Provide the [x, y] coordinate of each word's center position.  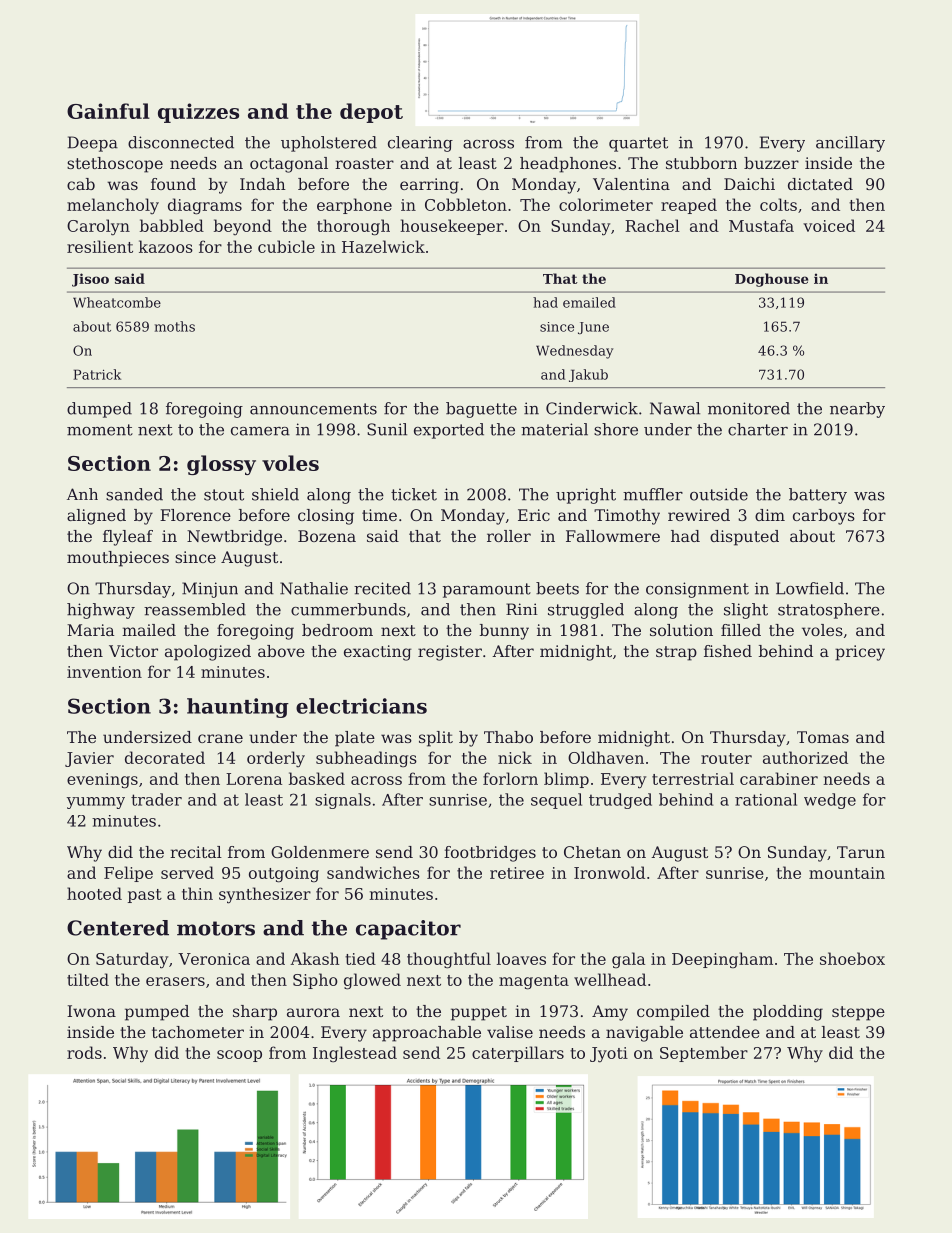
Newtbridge [234, 538]
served [187, 872]
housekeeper [452, 227]
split [436, 739]
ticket [414, 494]
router [726, 758]
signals [343, 801]
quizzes [198, 113]
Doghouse [771, 280]
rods [84, 1052]
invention [104, 672]
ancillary [850, 144]
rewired [699, 515]
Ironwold [609, 872]
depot [371, 113]
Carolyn [98, 227]
